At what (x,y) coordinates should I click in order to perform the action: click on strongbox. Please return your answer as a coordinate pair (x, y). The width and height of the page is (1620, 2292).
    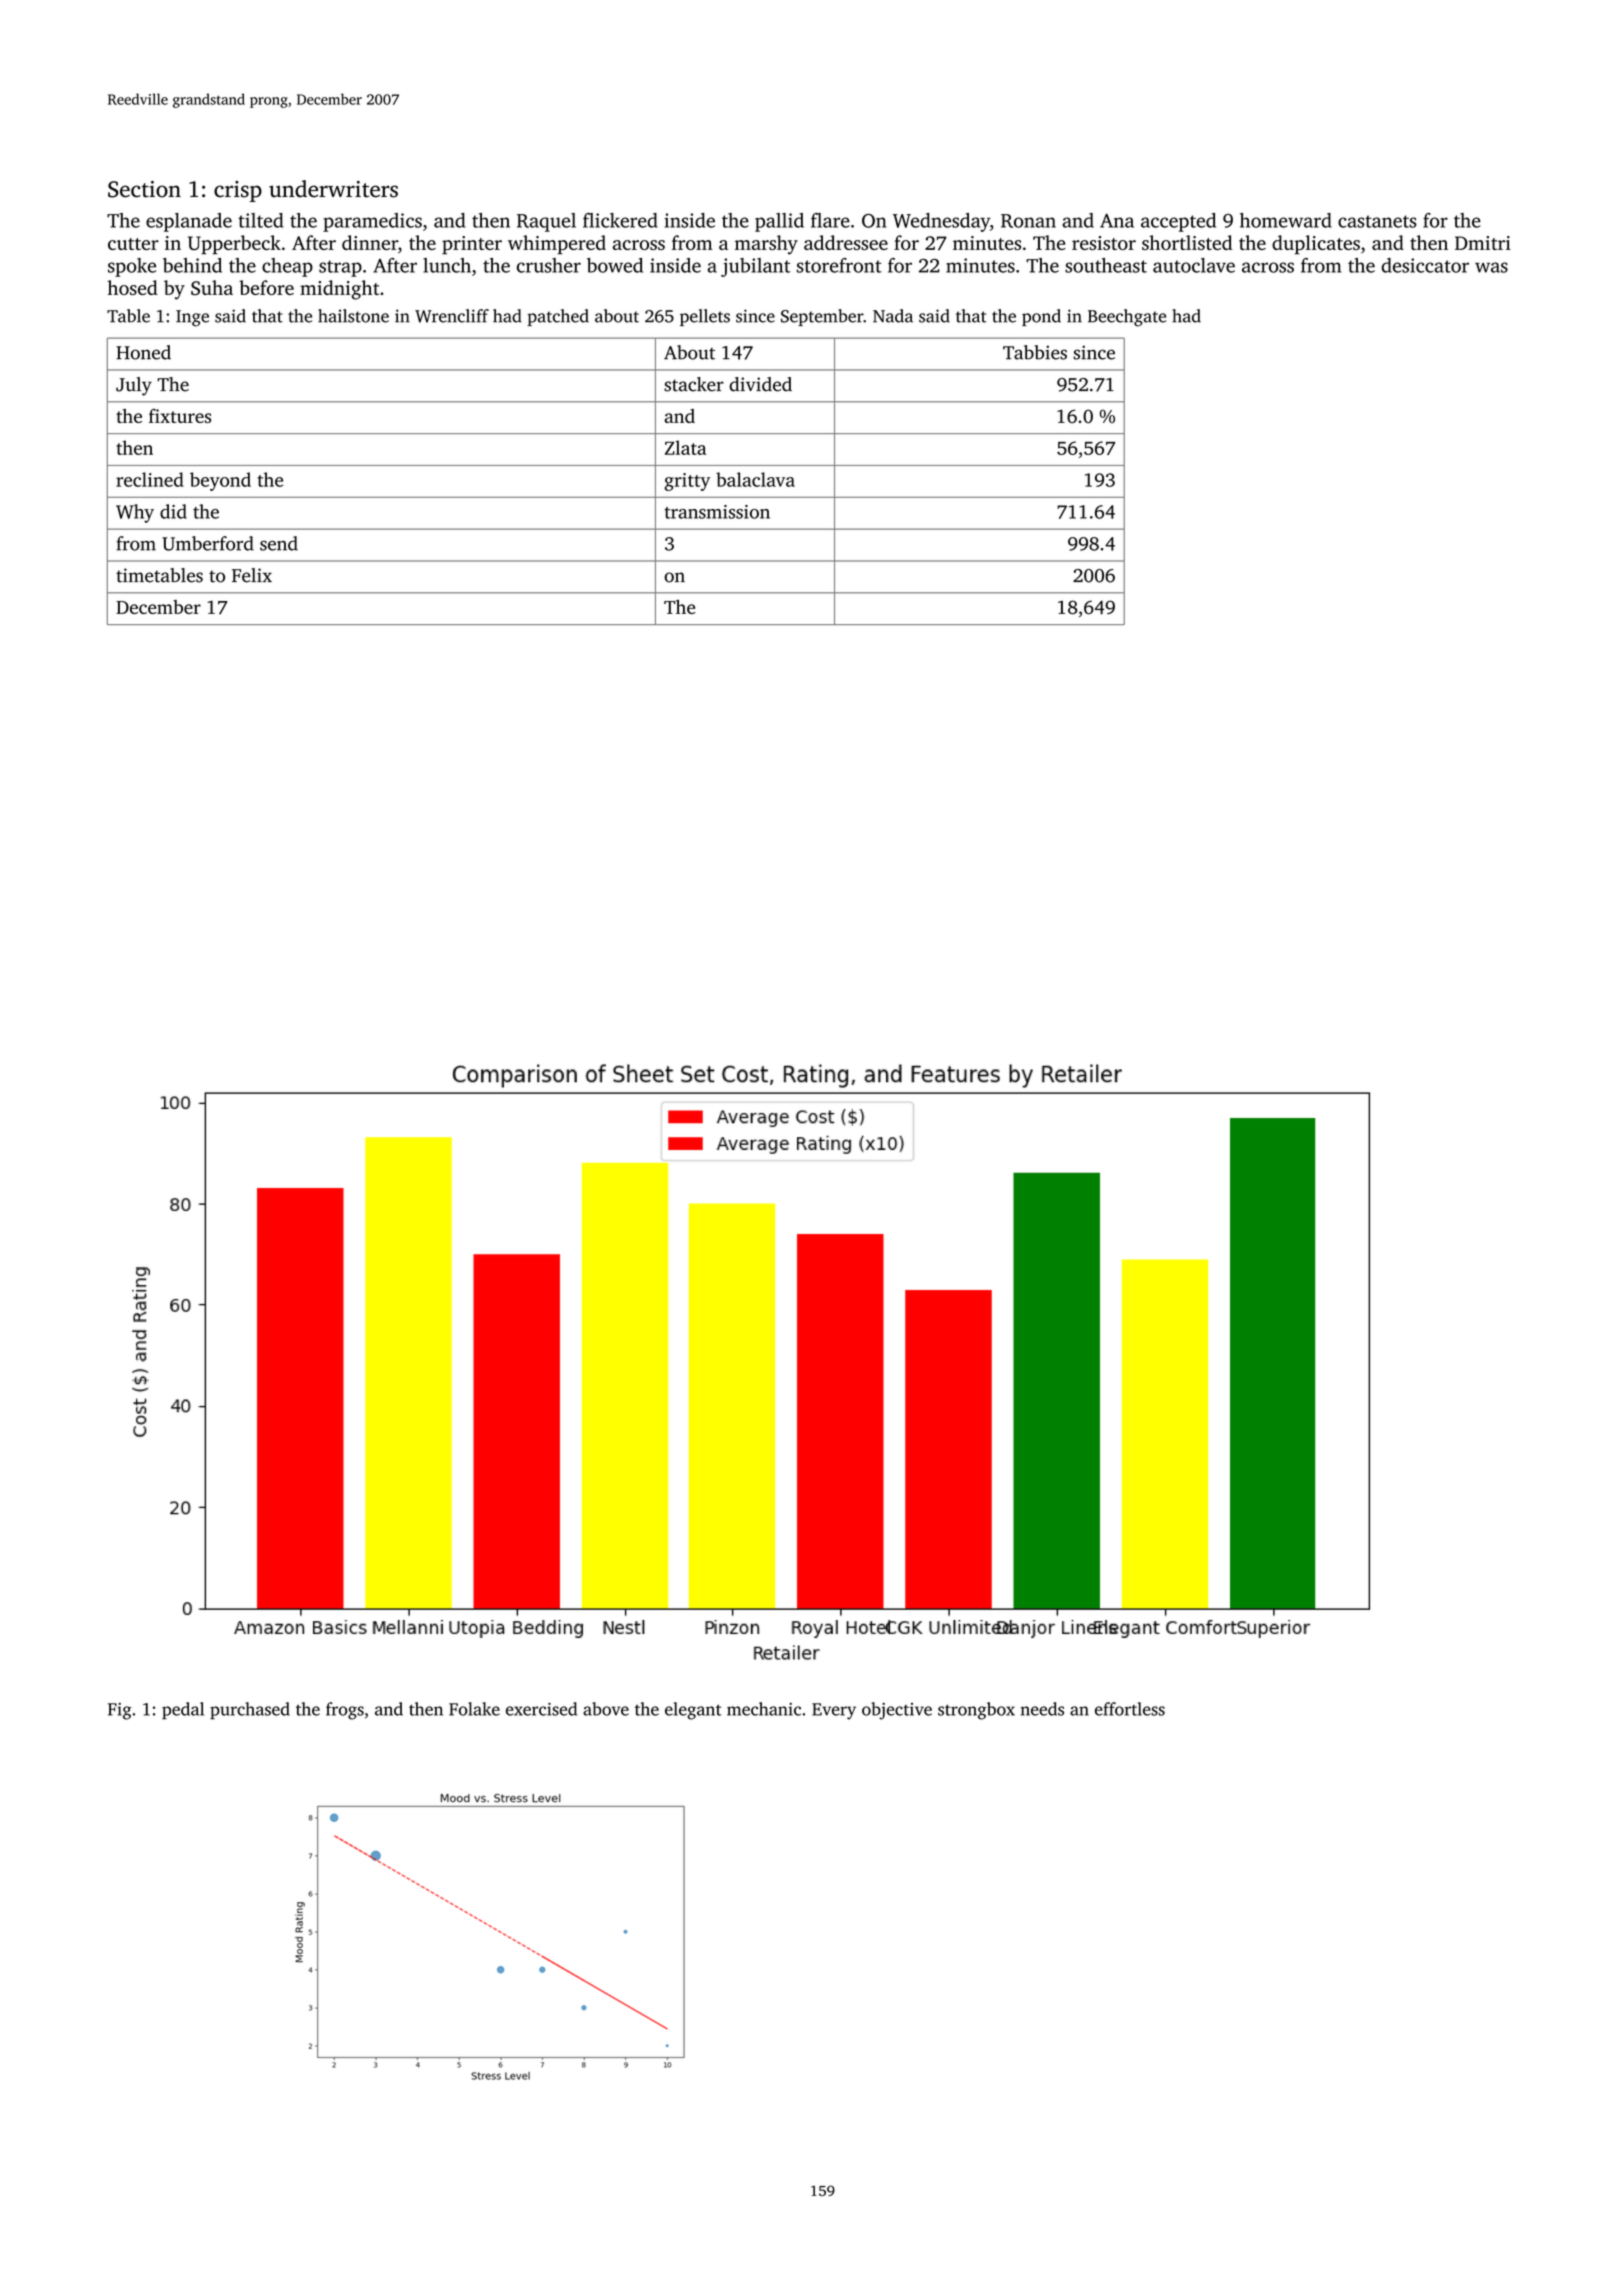
    Looking at the image, I should click on (976, 1711).
